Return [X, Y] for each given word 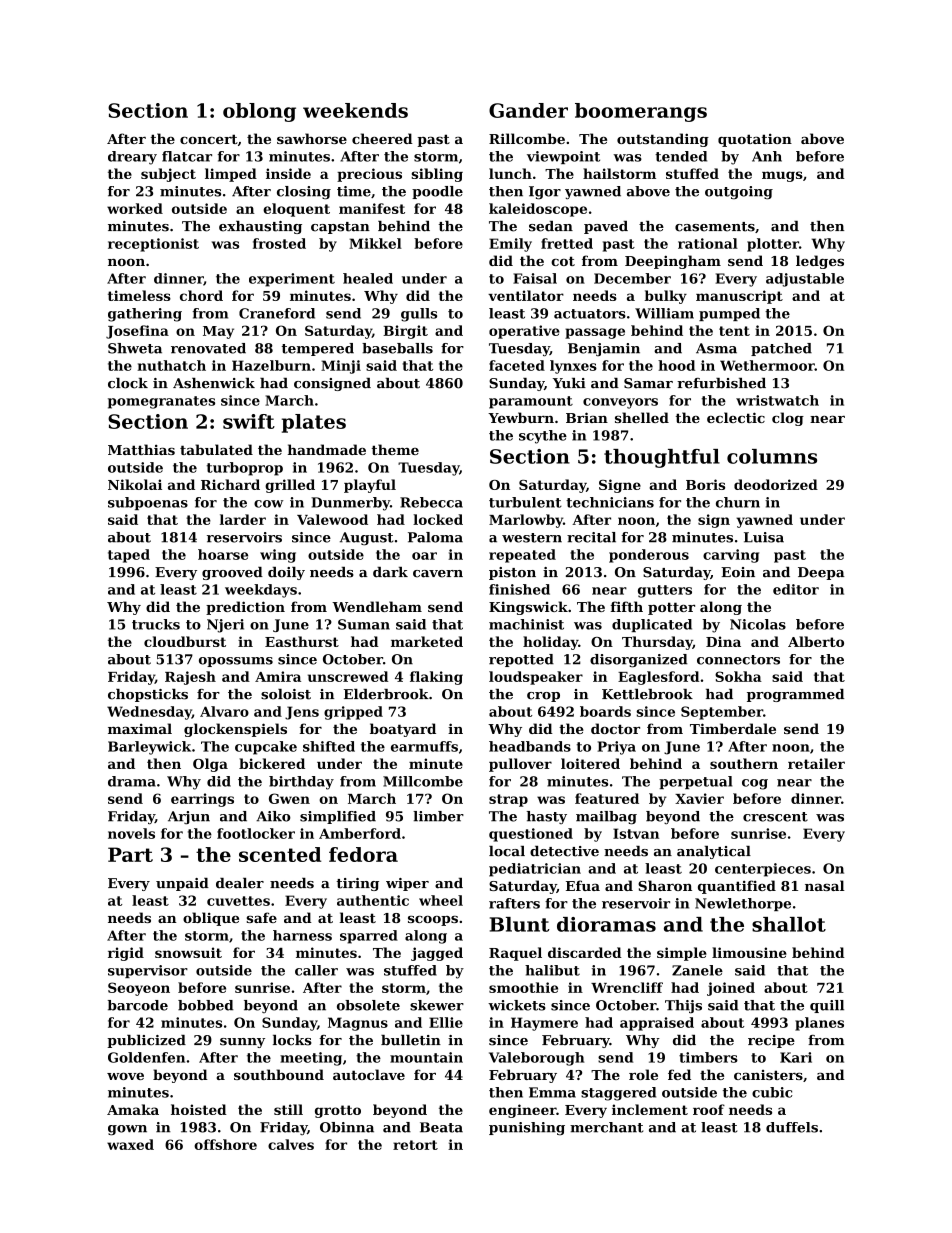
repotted [521, 660]
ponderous [649, 556]
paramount [531, 402]
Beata [441, 1127]
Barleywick [149, 748]
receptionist [153, 245]
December [632, 278]
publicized [146, 1041]
